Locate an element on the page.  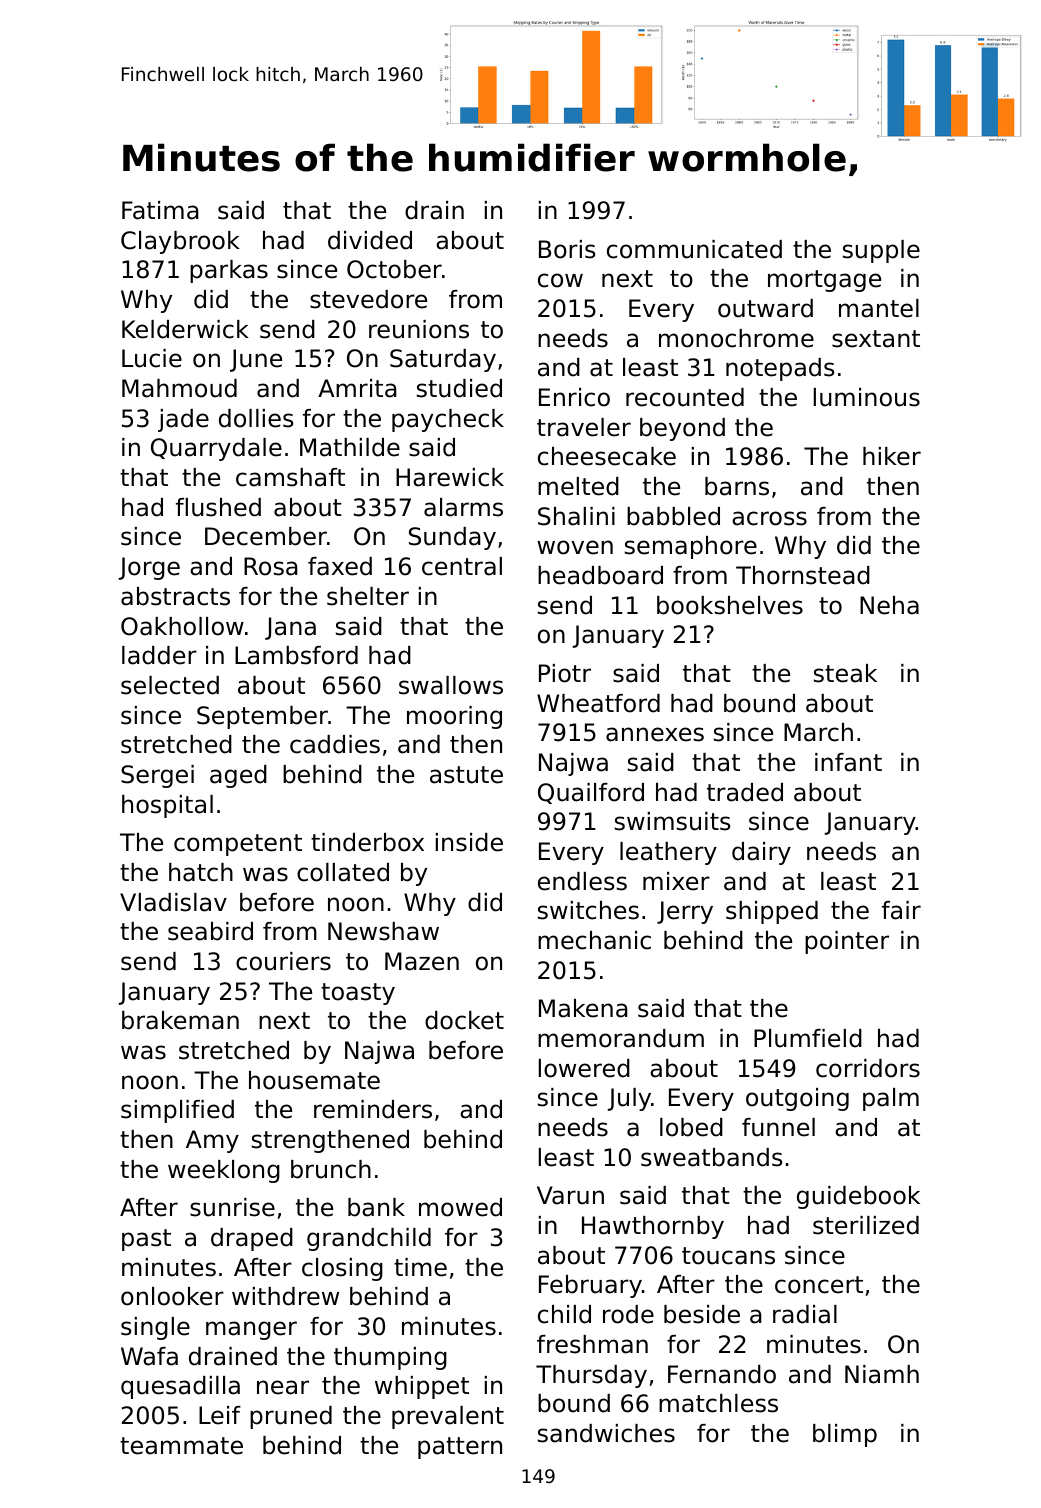
headboard is located at coordinates (600, 575).
